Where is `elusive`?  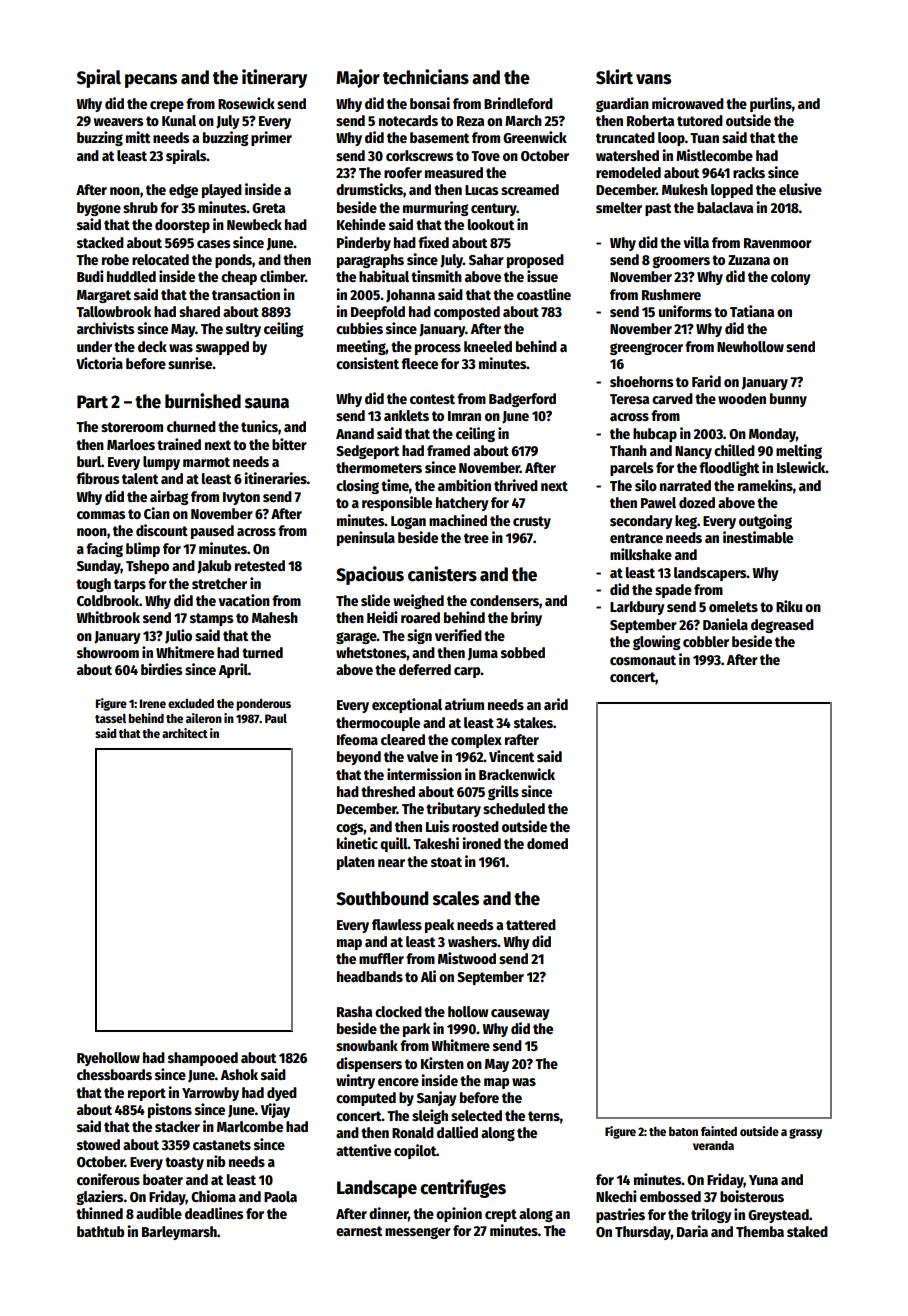
elusive is located at coordinates (800, 189).
